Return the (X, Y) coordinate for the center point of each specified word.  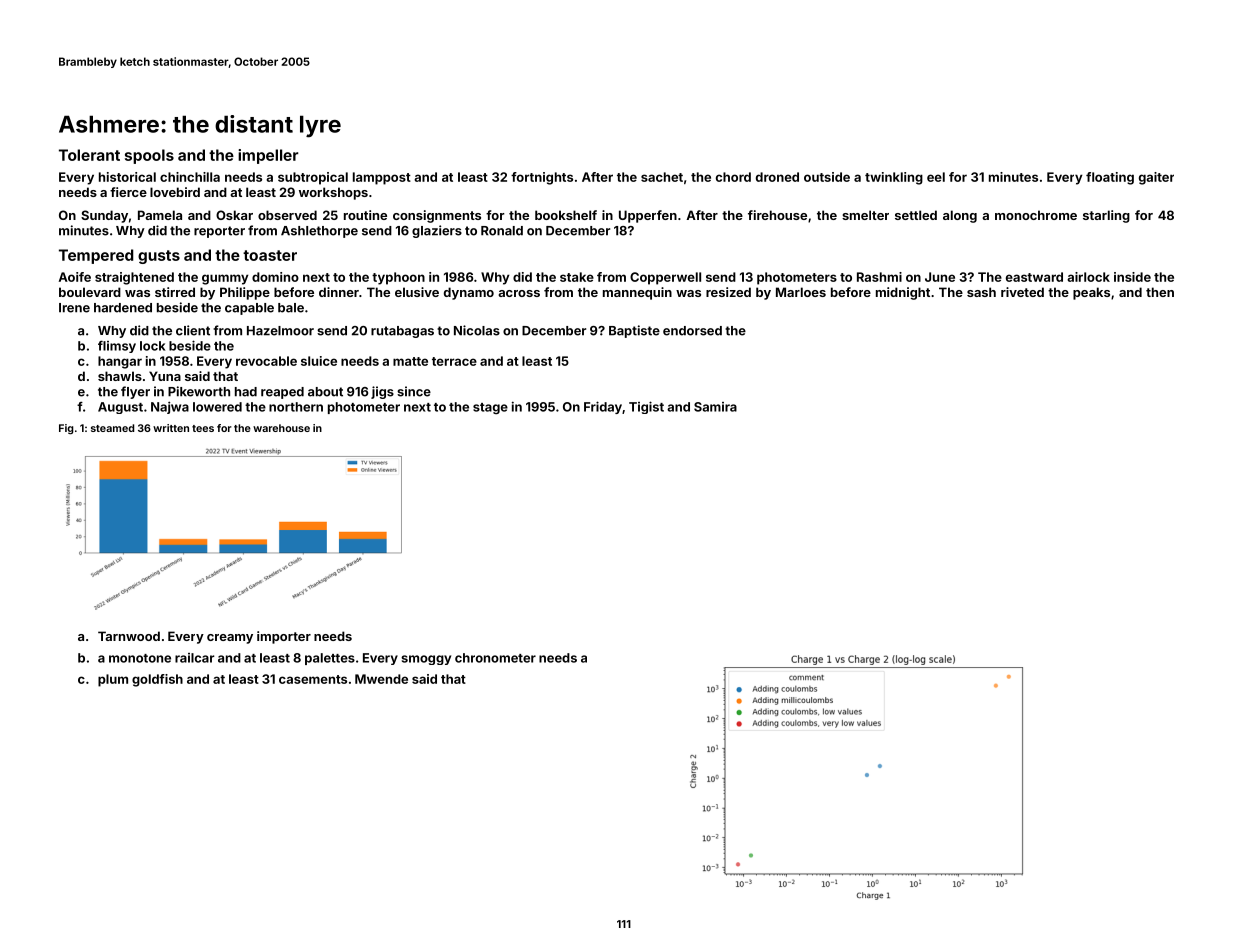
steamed (112, 428)
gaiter (1156, 178)
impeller (268, 156)
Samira (715, 407)
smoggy (426, 660)
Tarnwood (129, 636)
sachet (662, 177)
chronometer (495, 658)
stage (490, 409)
